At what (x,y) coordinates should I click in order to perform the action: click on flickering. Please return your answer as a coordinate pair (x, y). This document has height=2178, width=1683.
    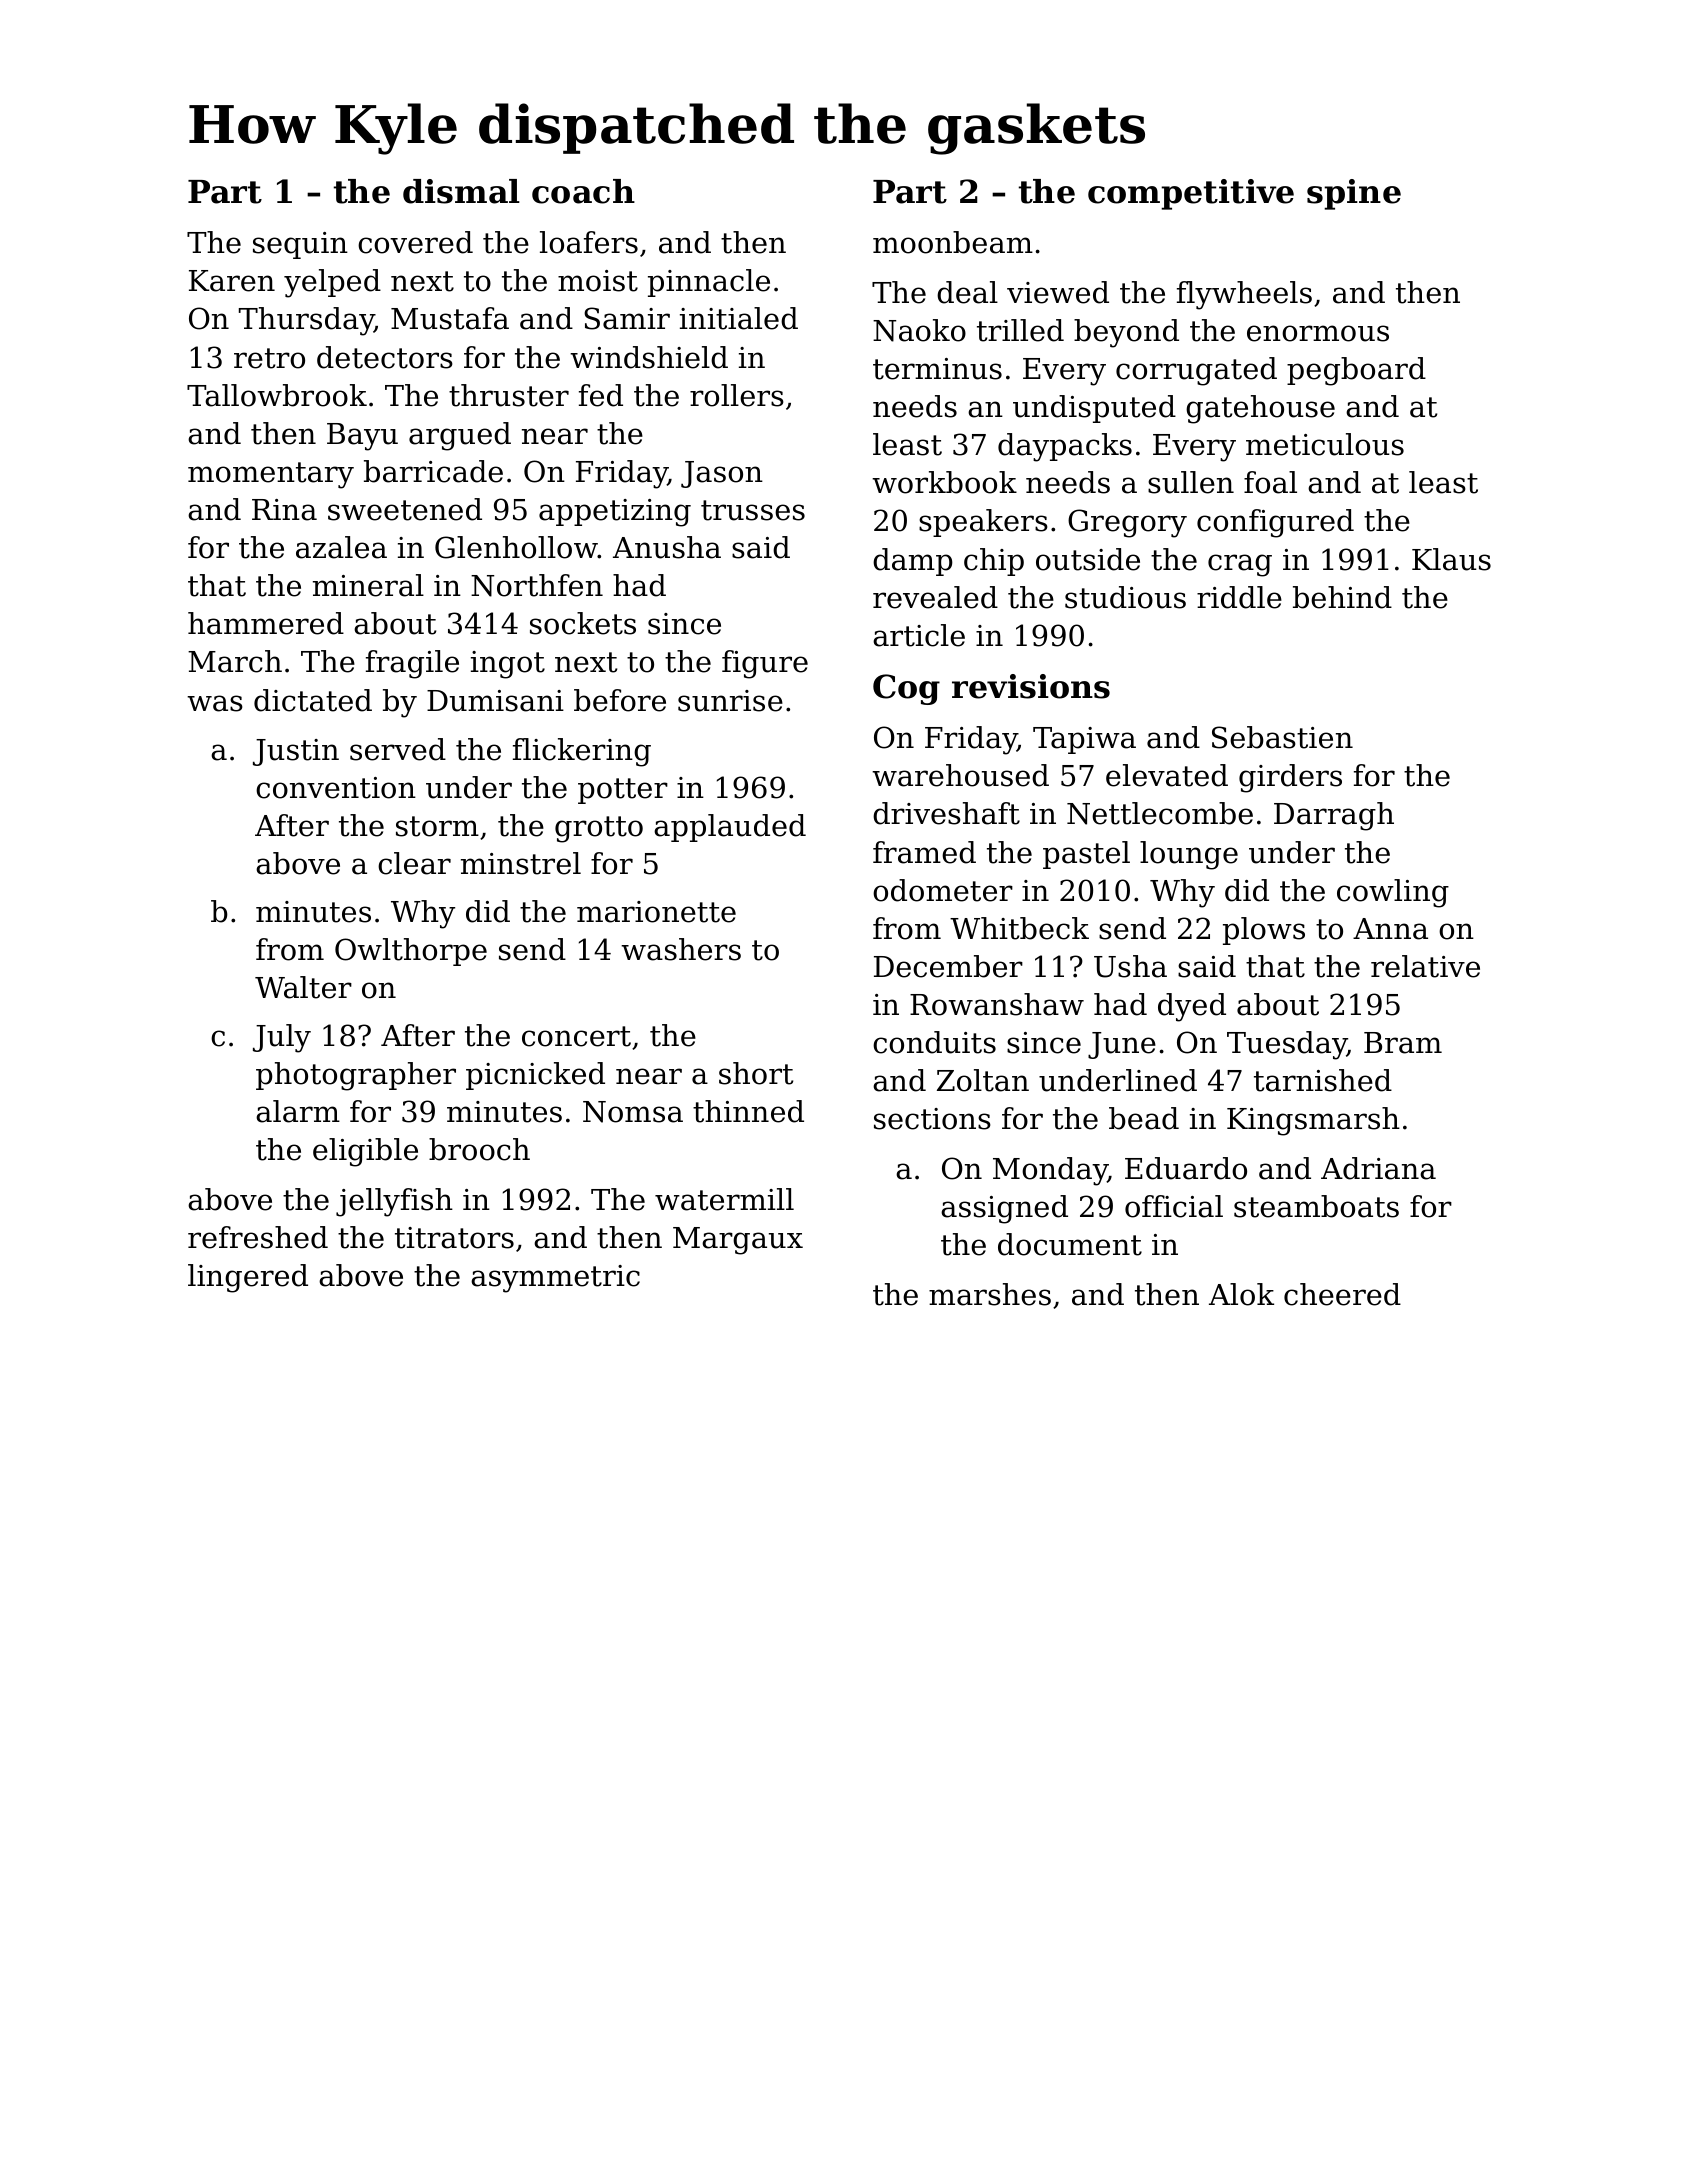
    Looking at the image, I should click on (582, 752).
